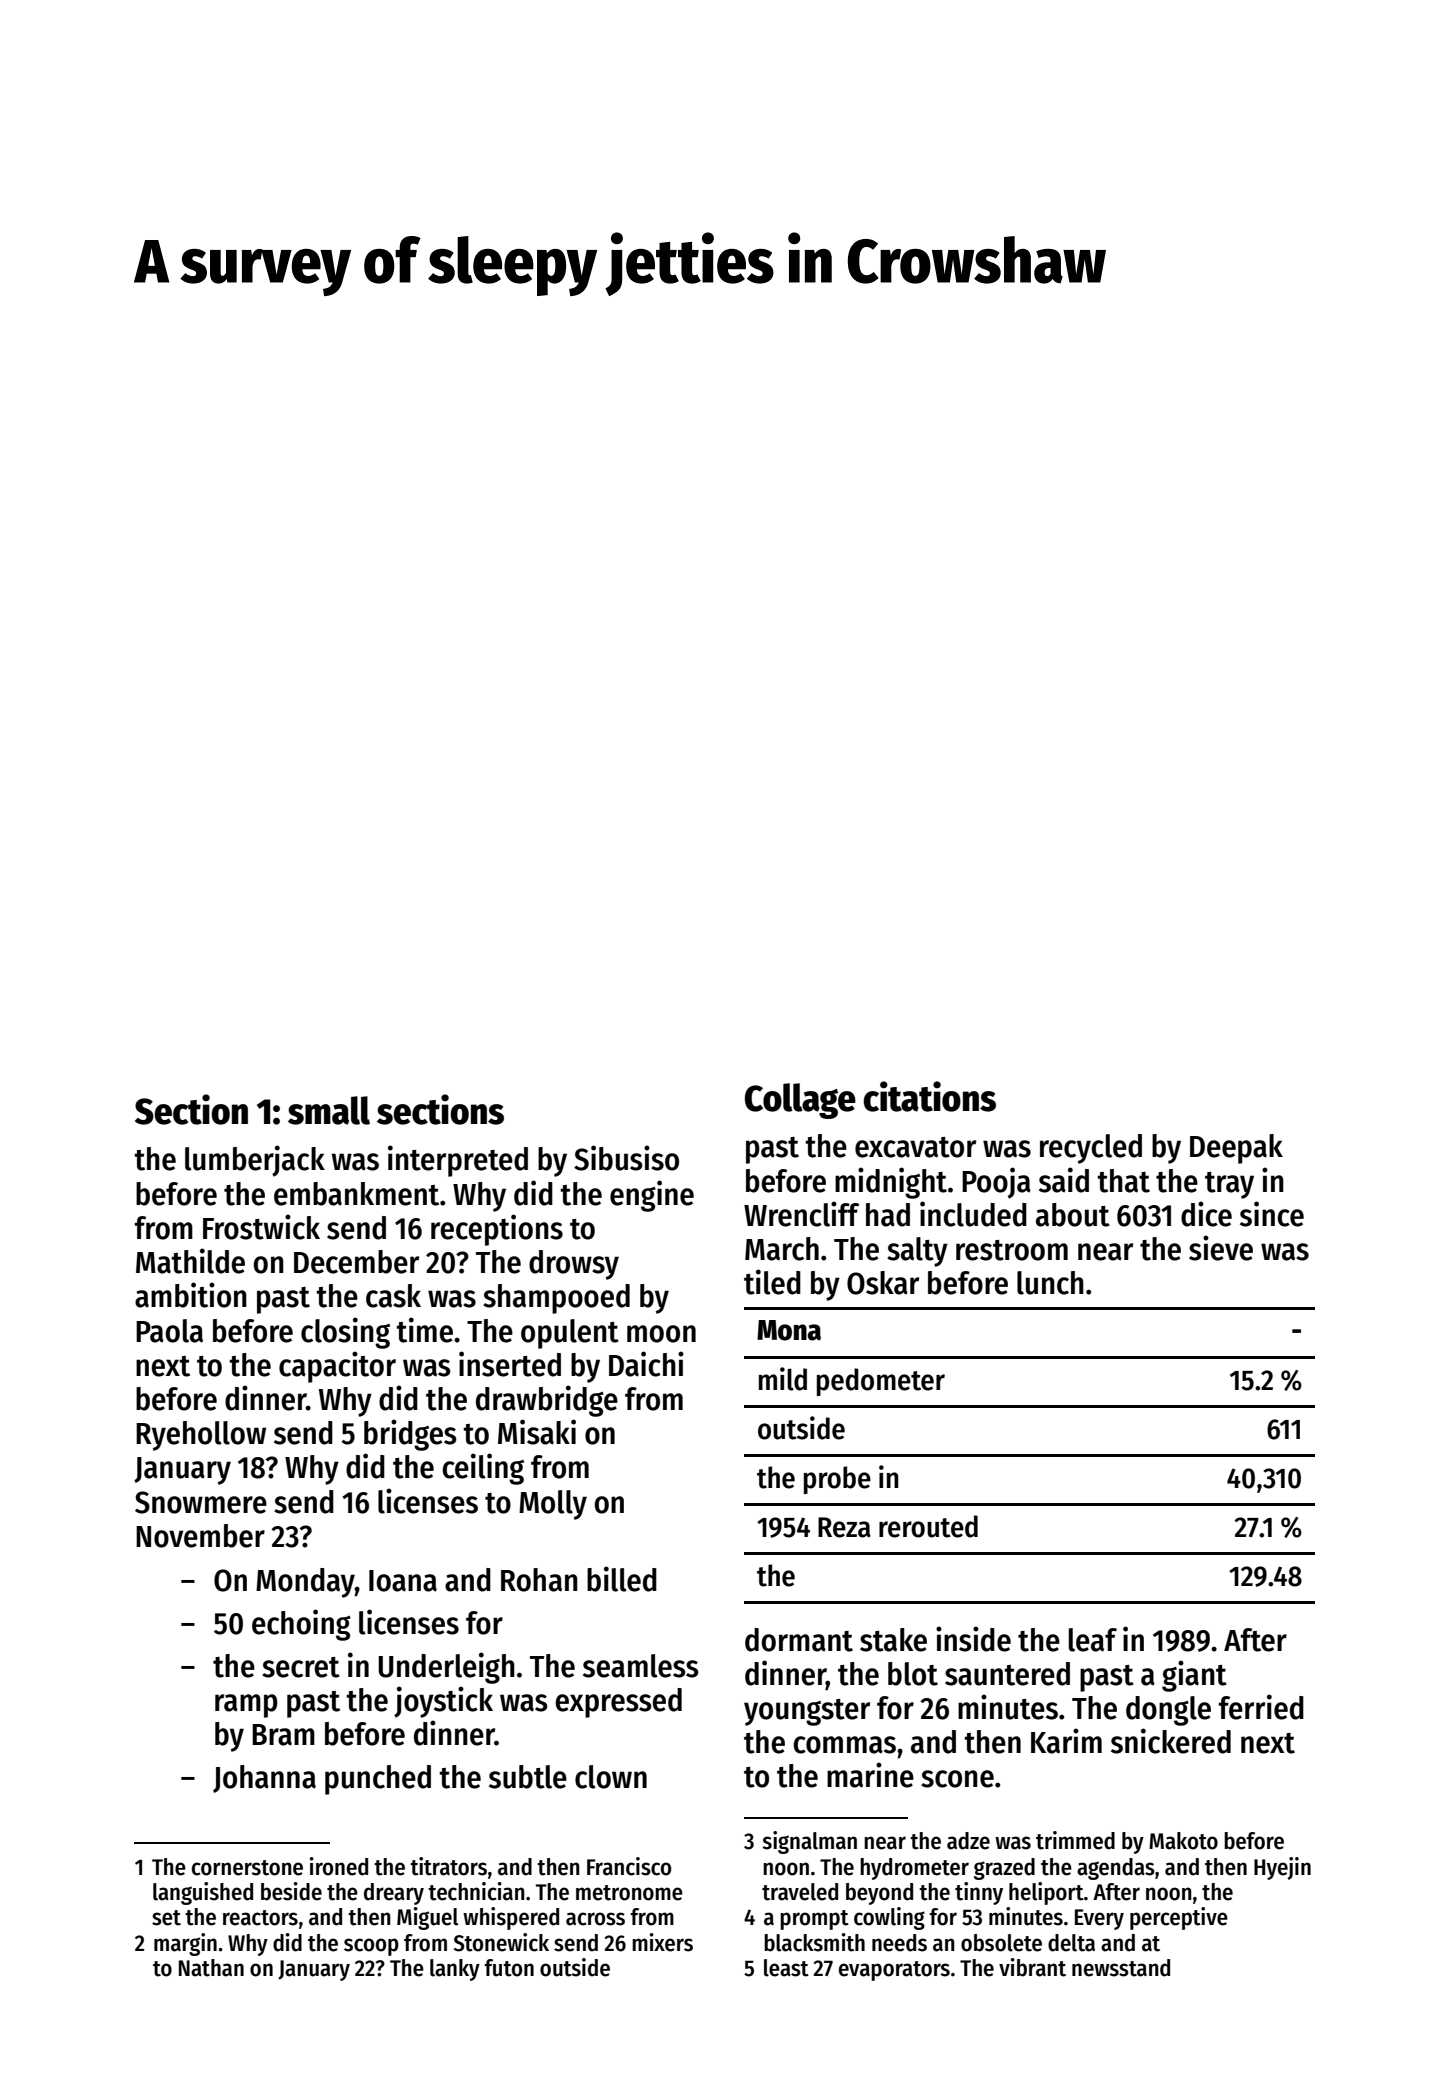 The width and height of the page is (1450, 2100). Describe the element at coordinates (800, 1101) in the page. I see `Collage` at that location.
